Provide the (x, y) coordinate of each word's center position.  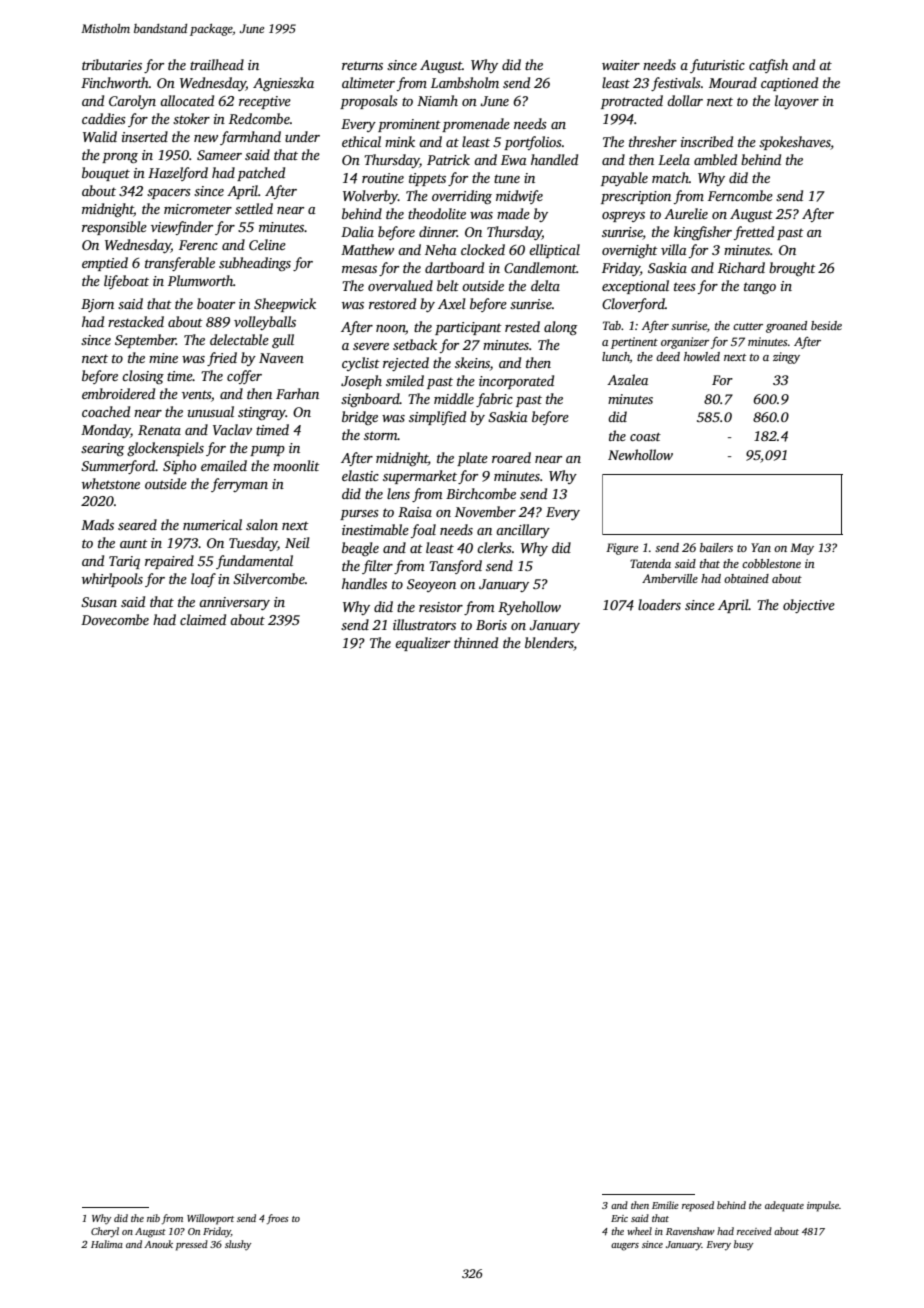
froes (278, 1219)
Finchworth (115, 82)
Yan (761, 547)
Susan (99, 602)
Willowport (210, 1219)
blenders (549, 644)
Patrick (448, 159)
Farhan (297, 393)
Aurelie (686, 213)
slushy (238, 1245)
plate (472, 459)
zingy (786, 358)
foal (423, 531)
